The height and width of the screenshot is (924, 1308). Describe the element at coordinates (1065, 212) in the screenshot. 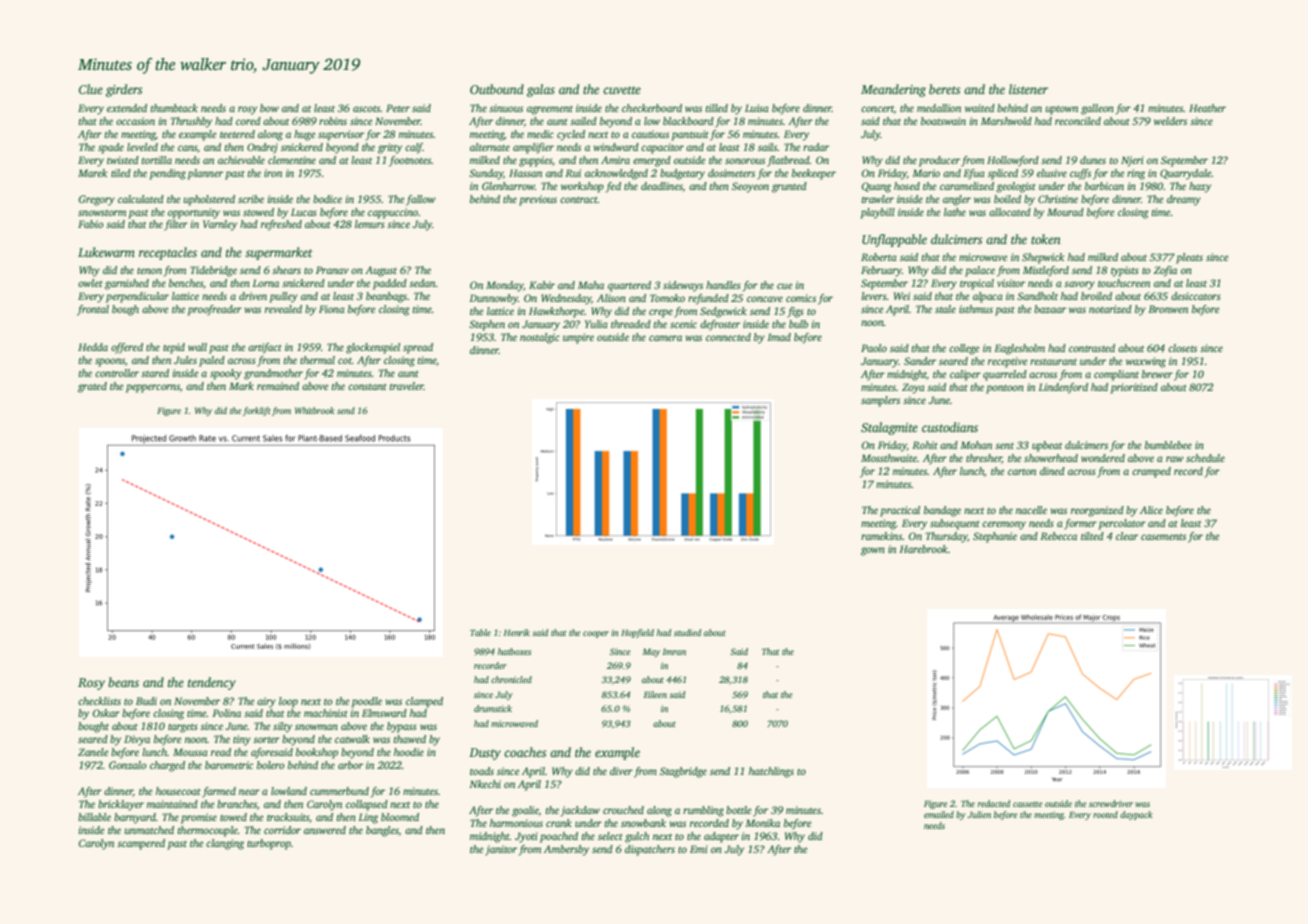

I see `Mourad` at that location.
